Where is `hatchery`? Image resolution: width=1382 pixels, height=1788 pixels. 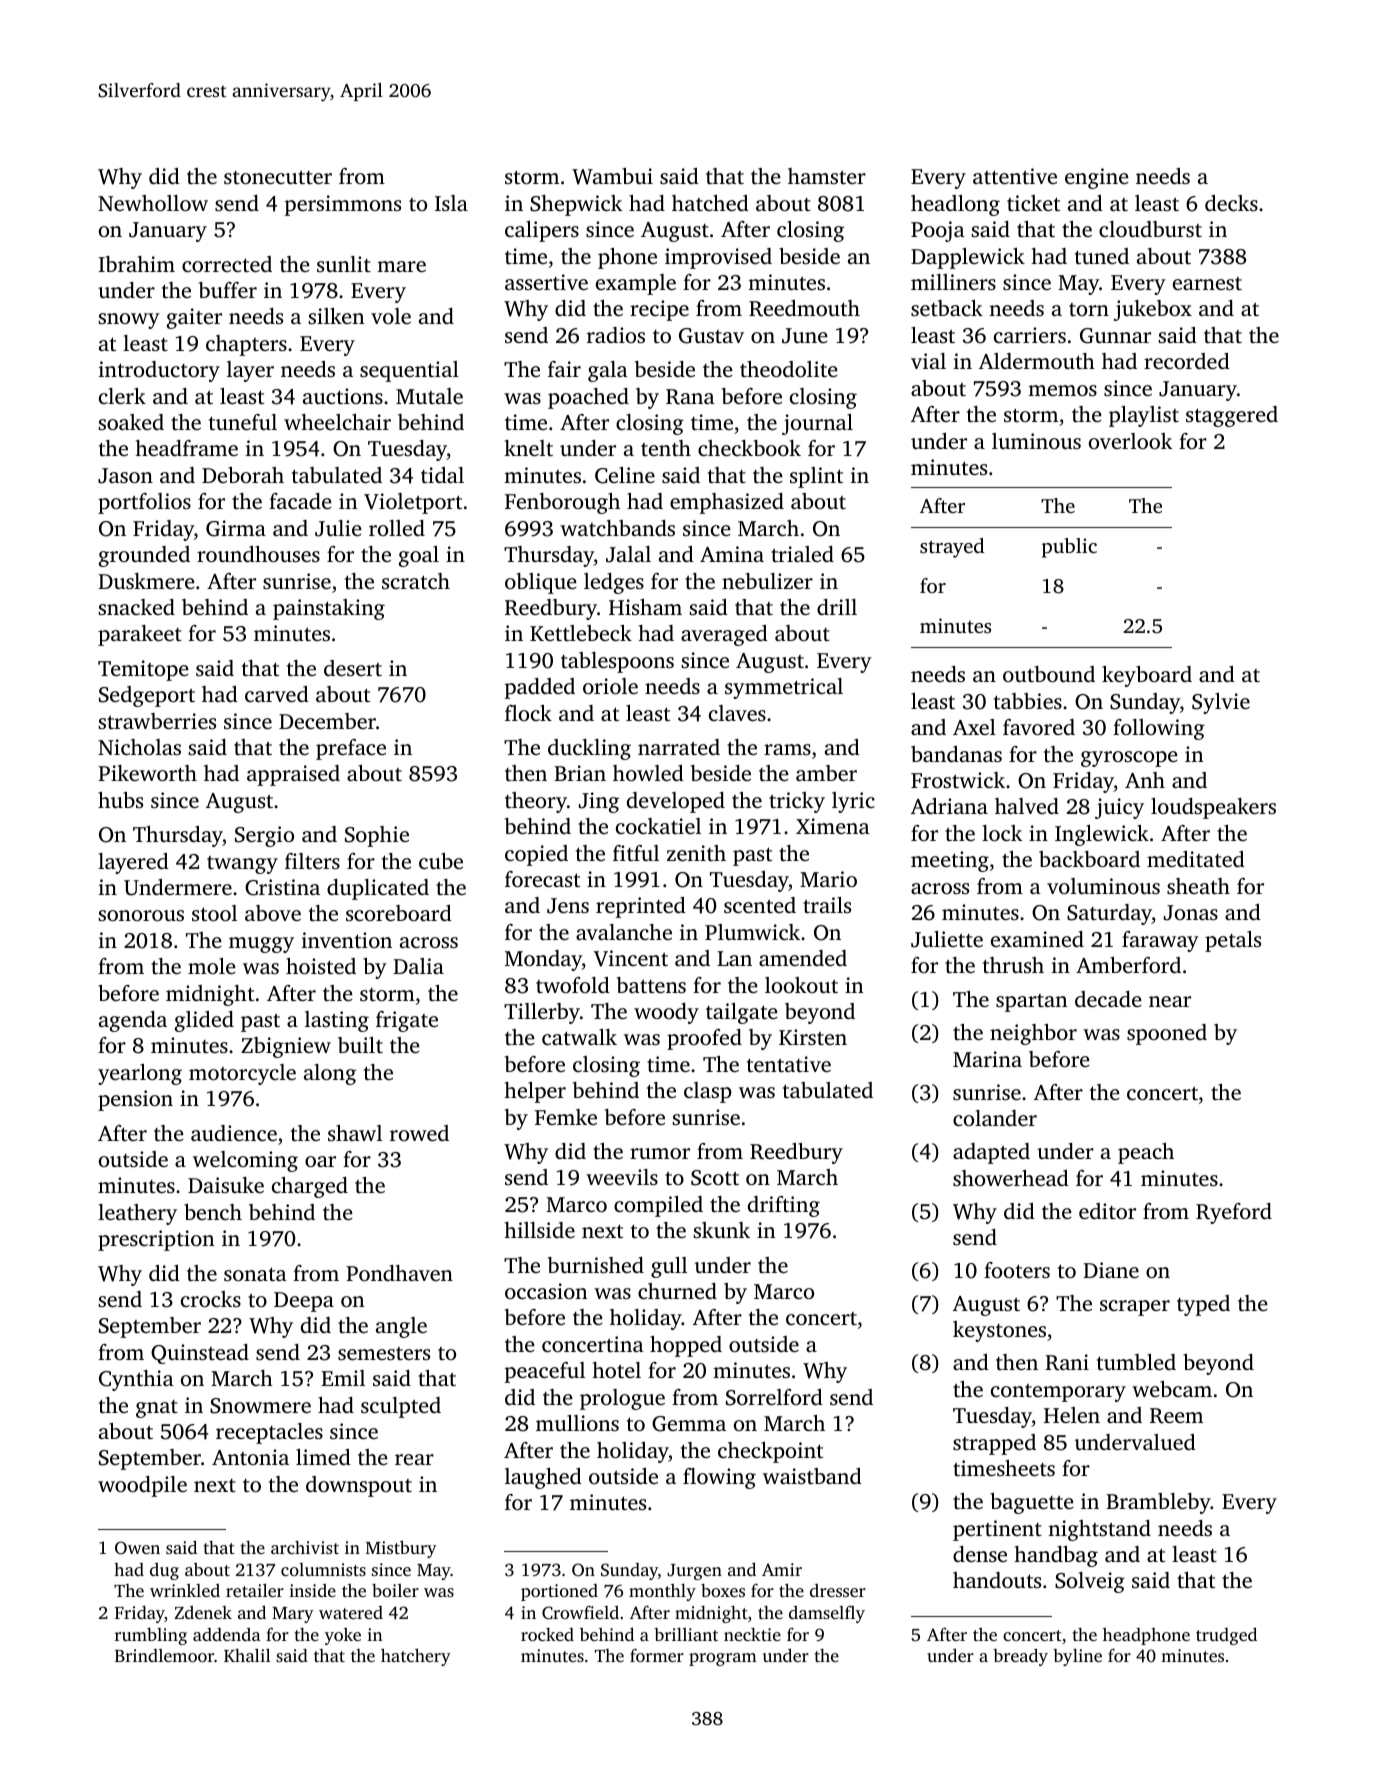
hatchery is located at coordinates (416, 1657).
